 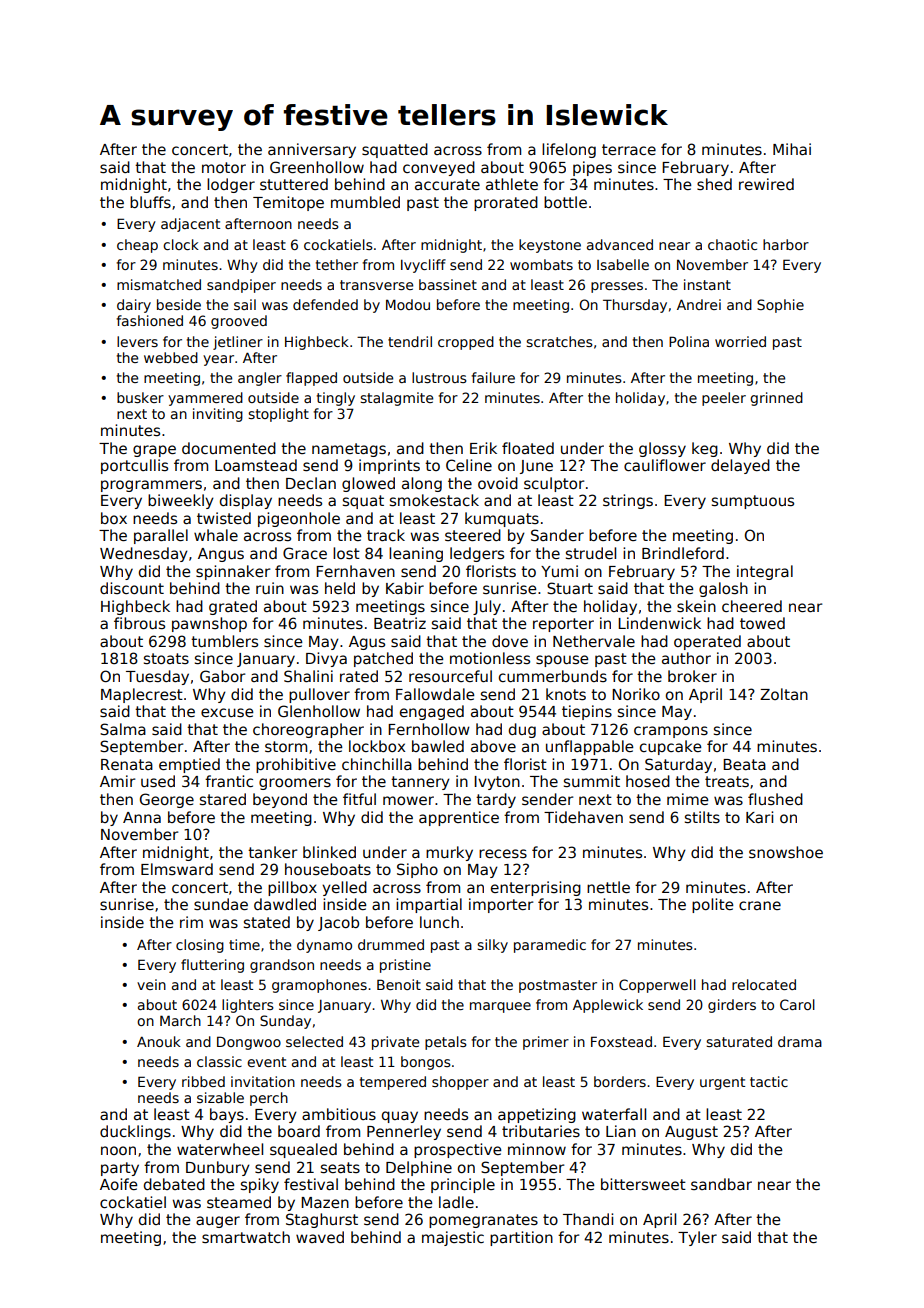 I want to click on grinned, so click(x=776, y=399).
